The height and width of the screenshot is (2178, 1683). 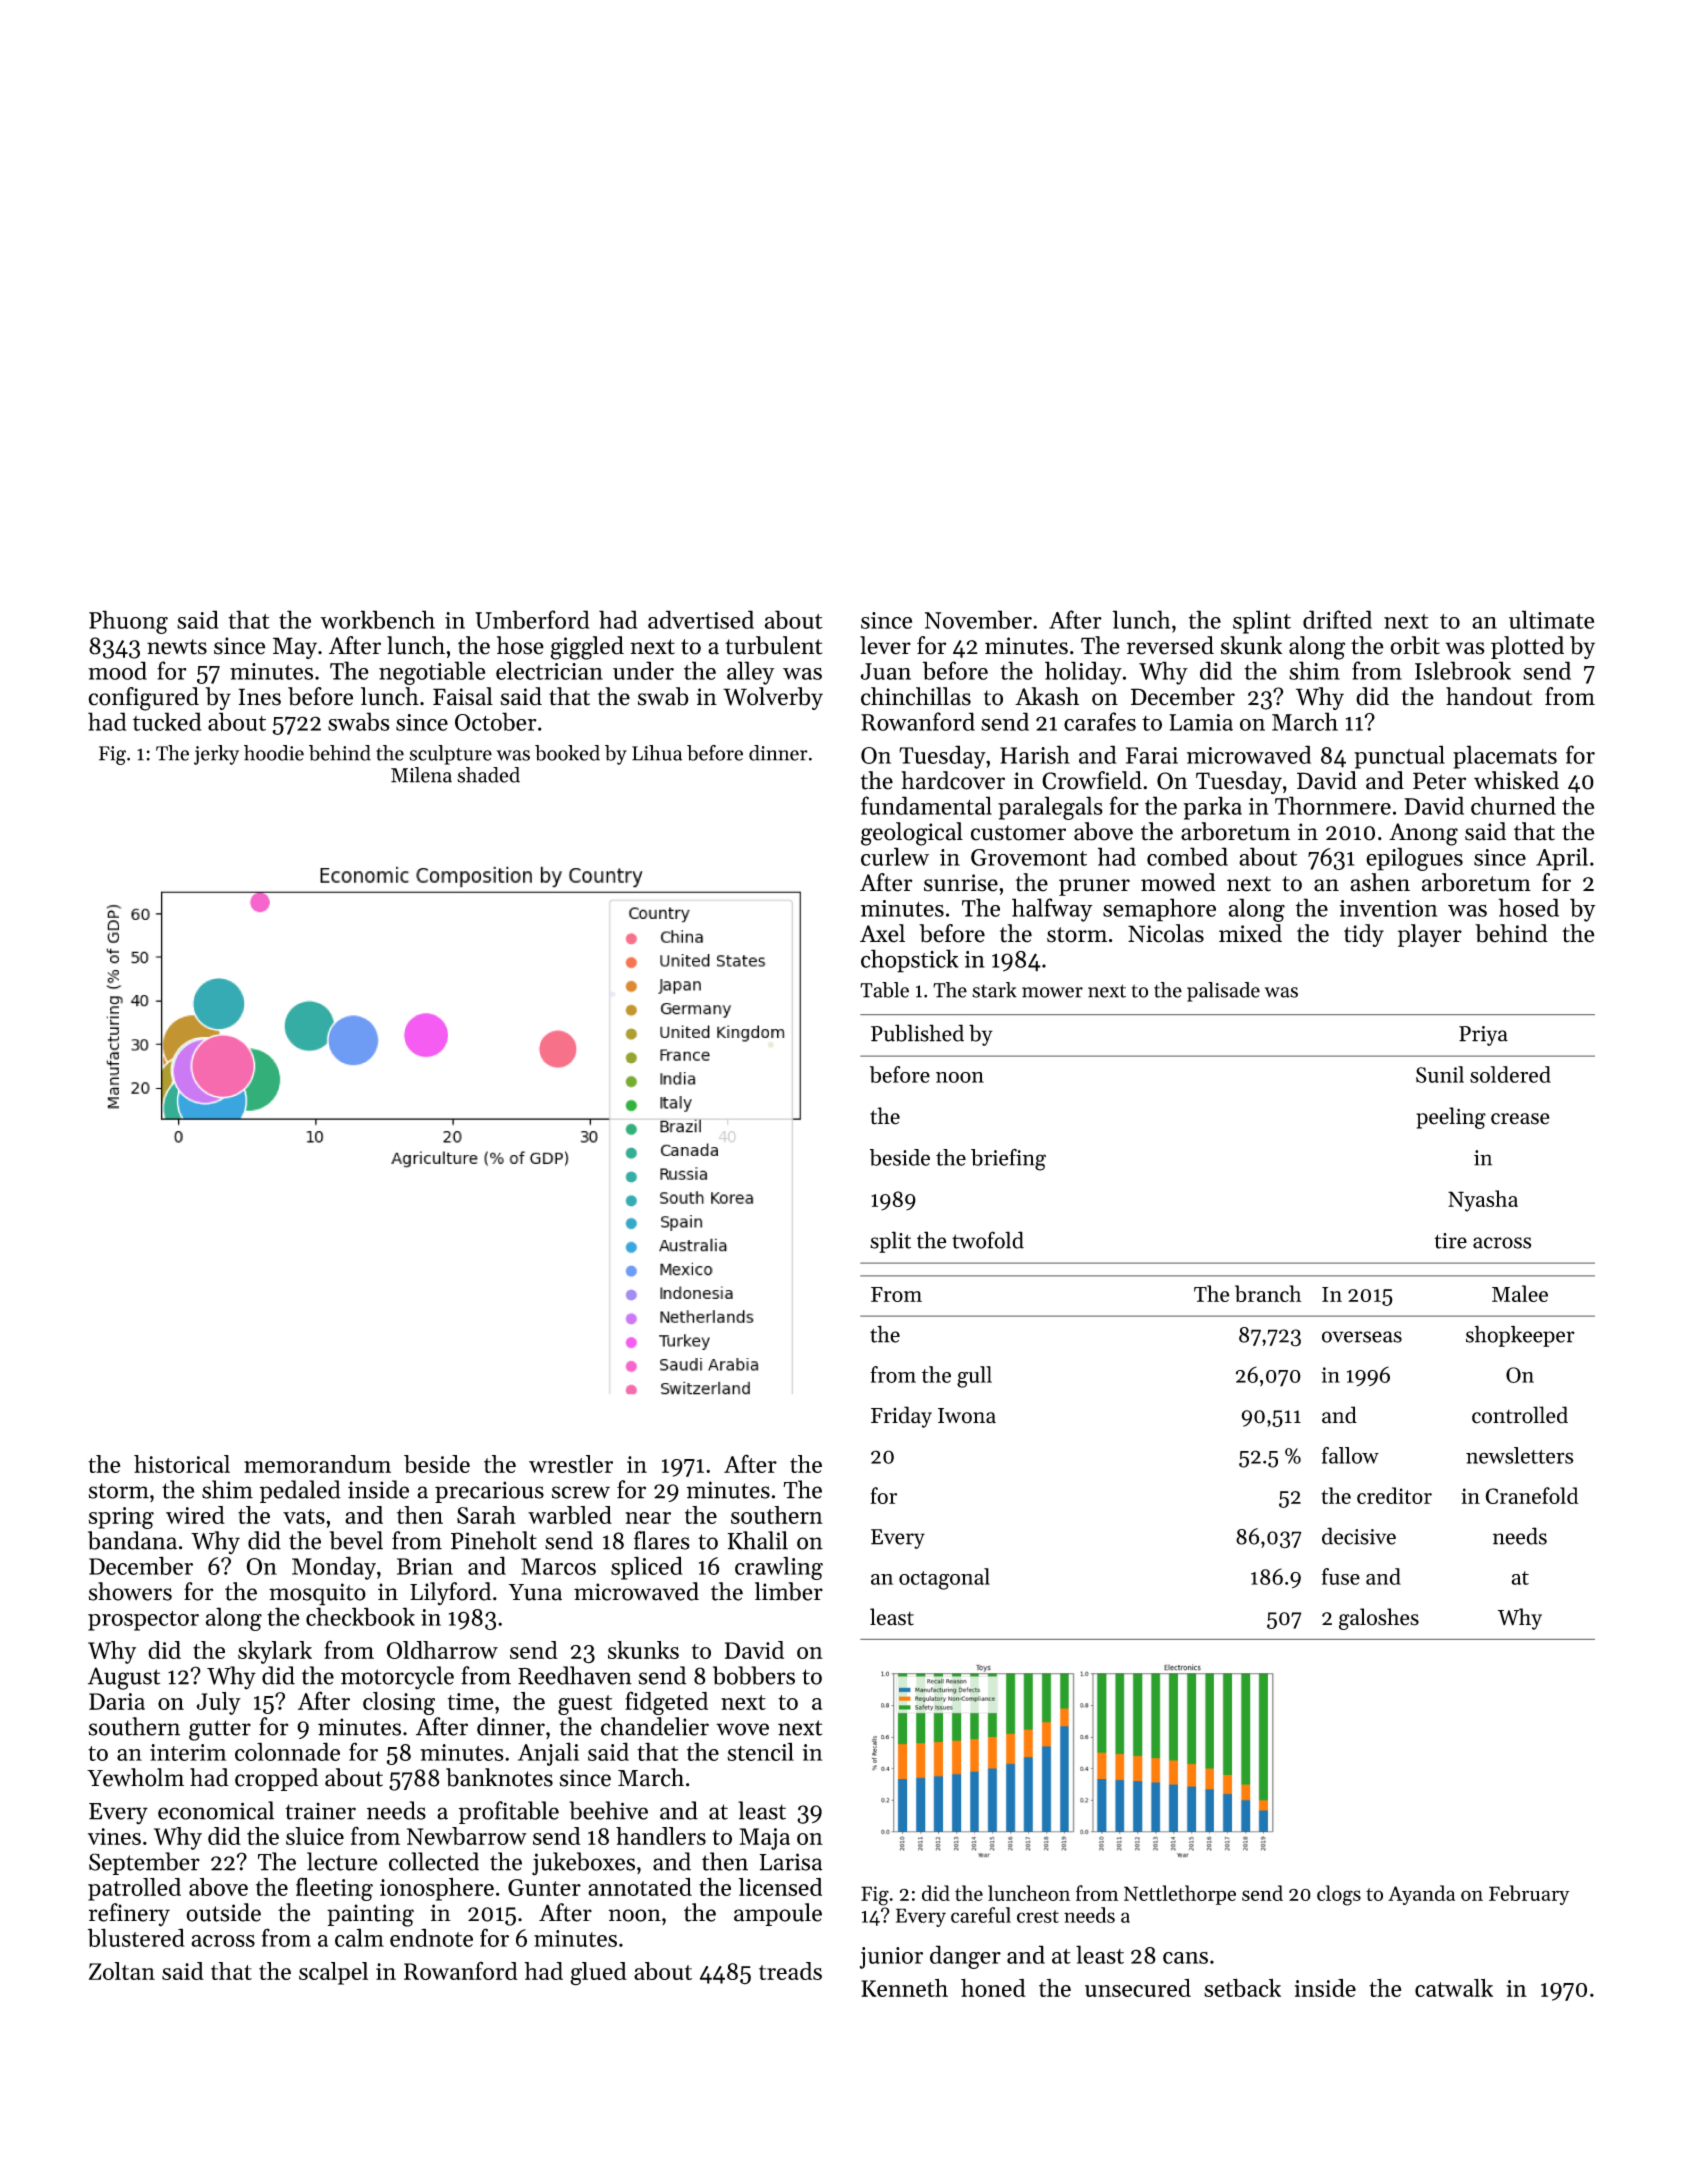 What do you see at coordinates (890, 1242) in the screenshot?
I see `split` at bounding box center [890, 1242].
